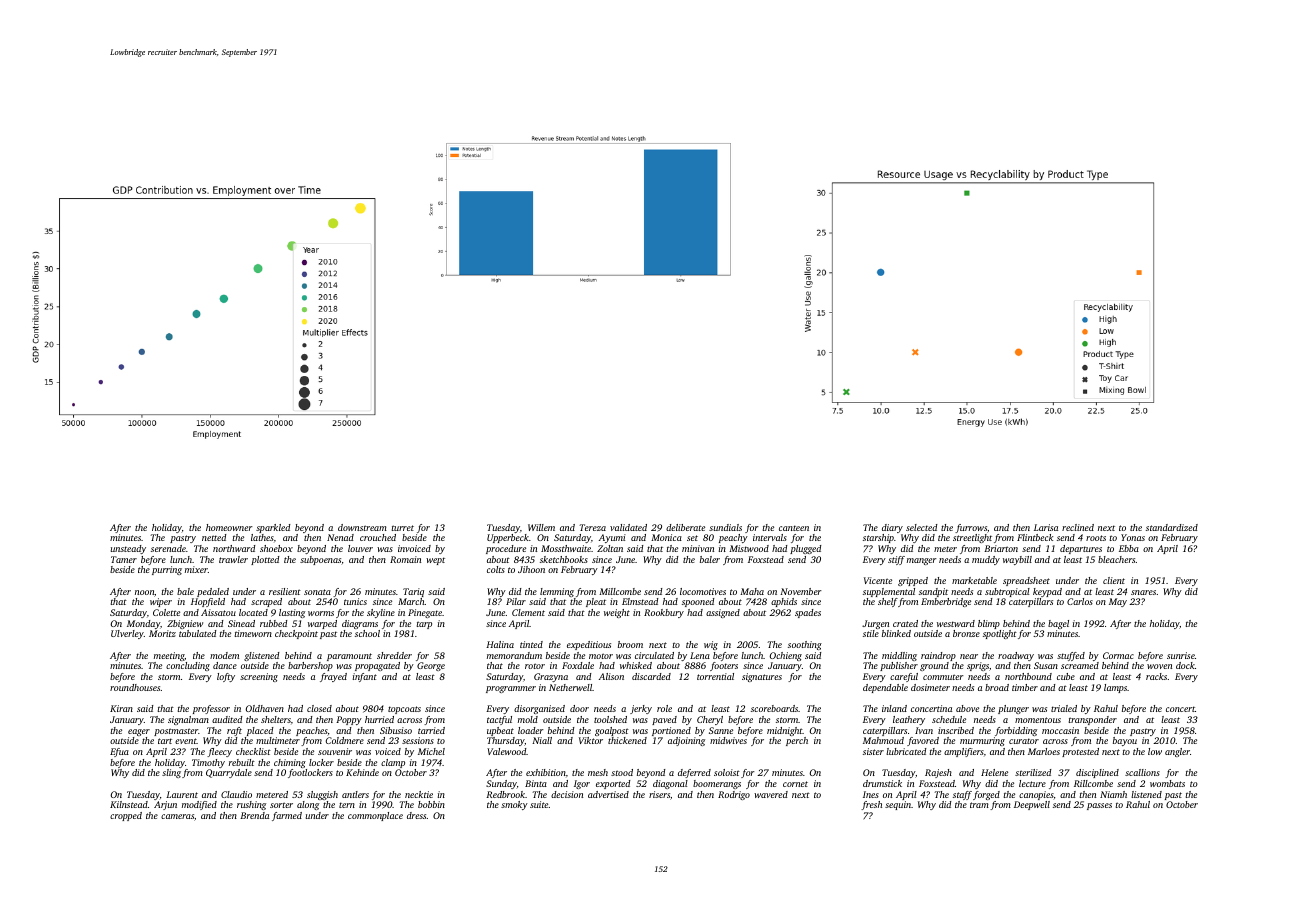 The width and height of the screenshot is (1308, 924). I want to click on farmed, so click(287, 816).
